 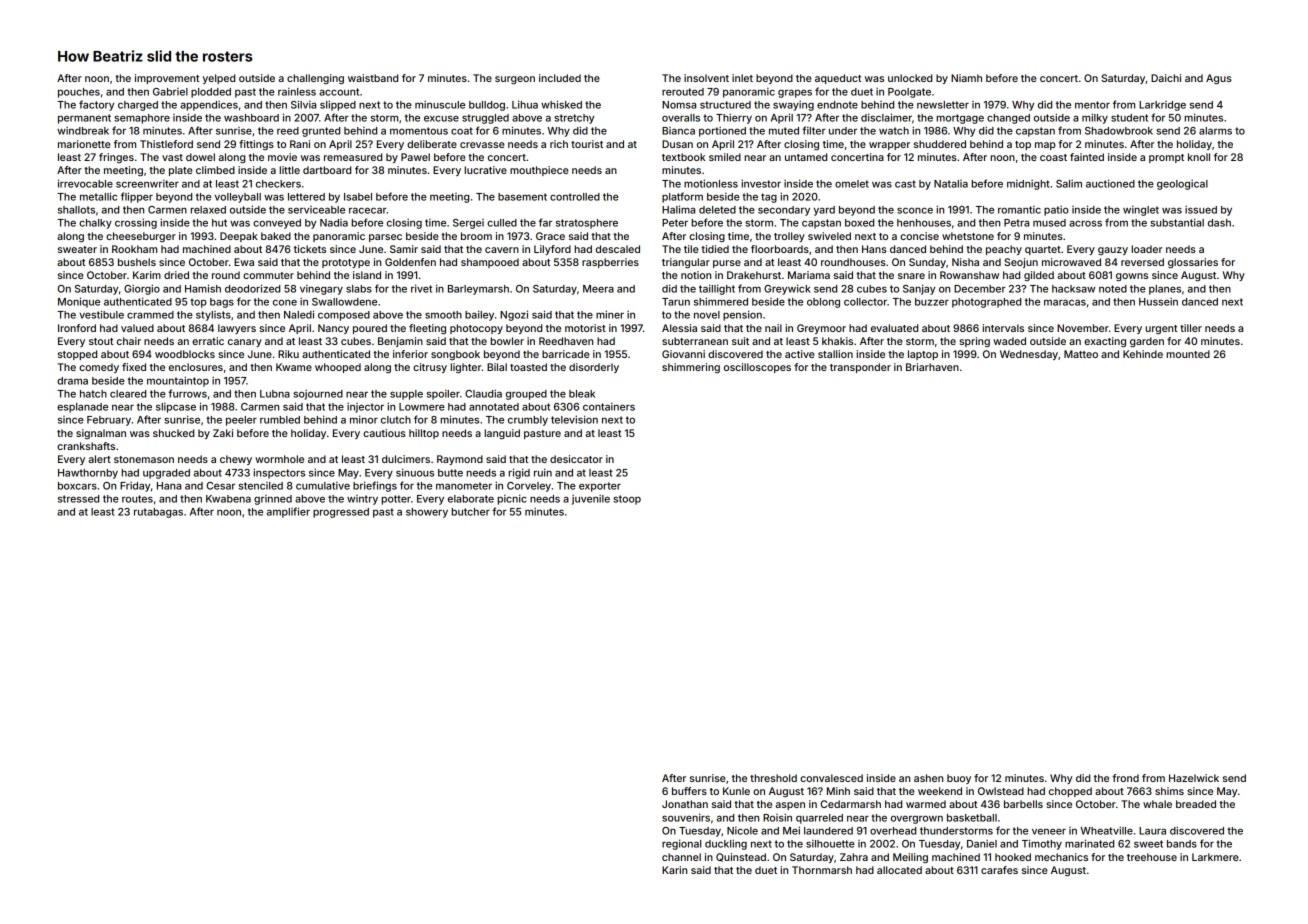 I want to click on waistband, so click(x=373, y=78).
